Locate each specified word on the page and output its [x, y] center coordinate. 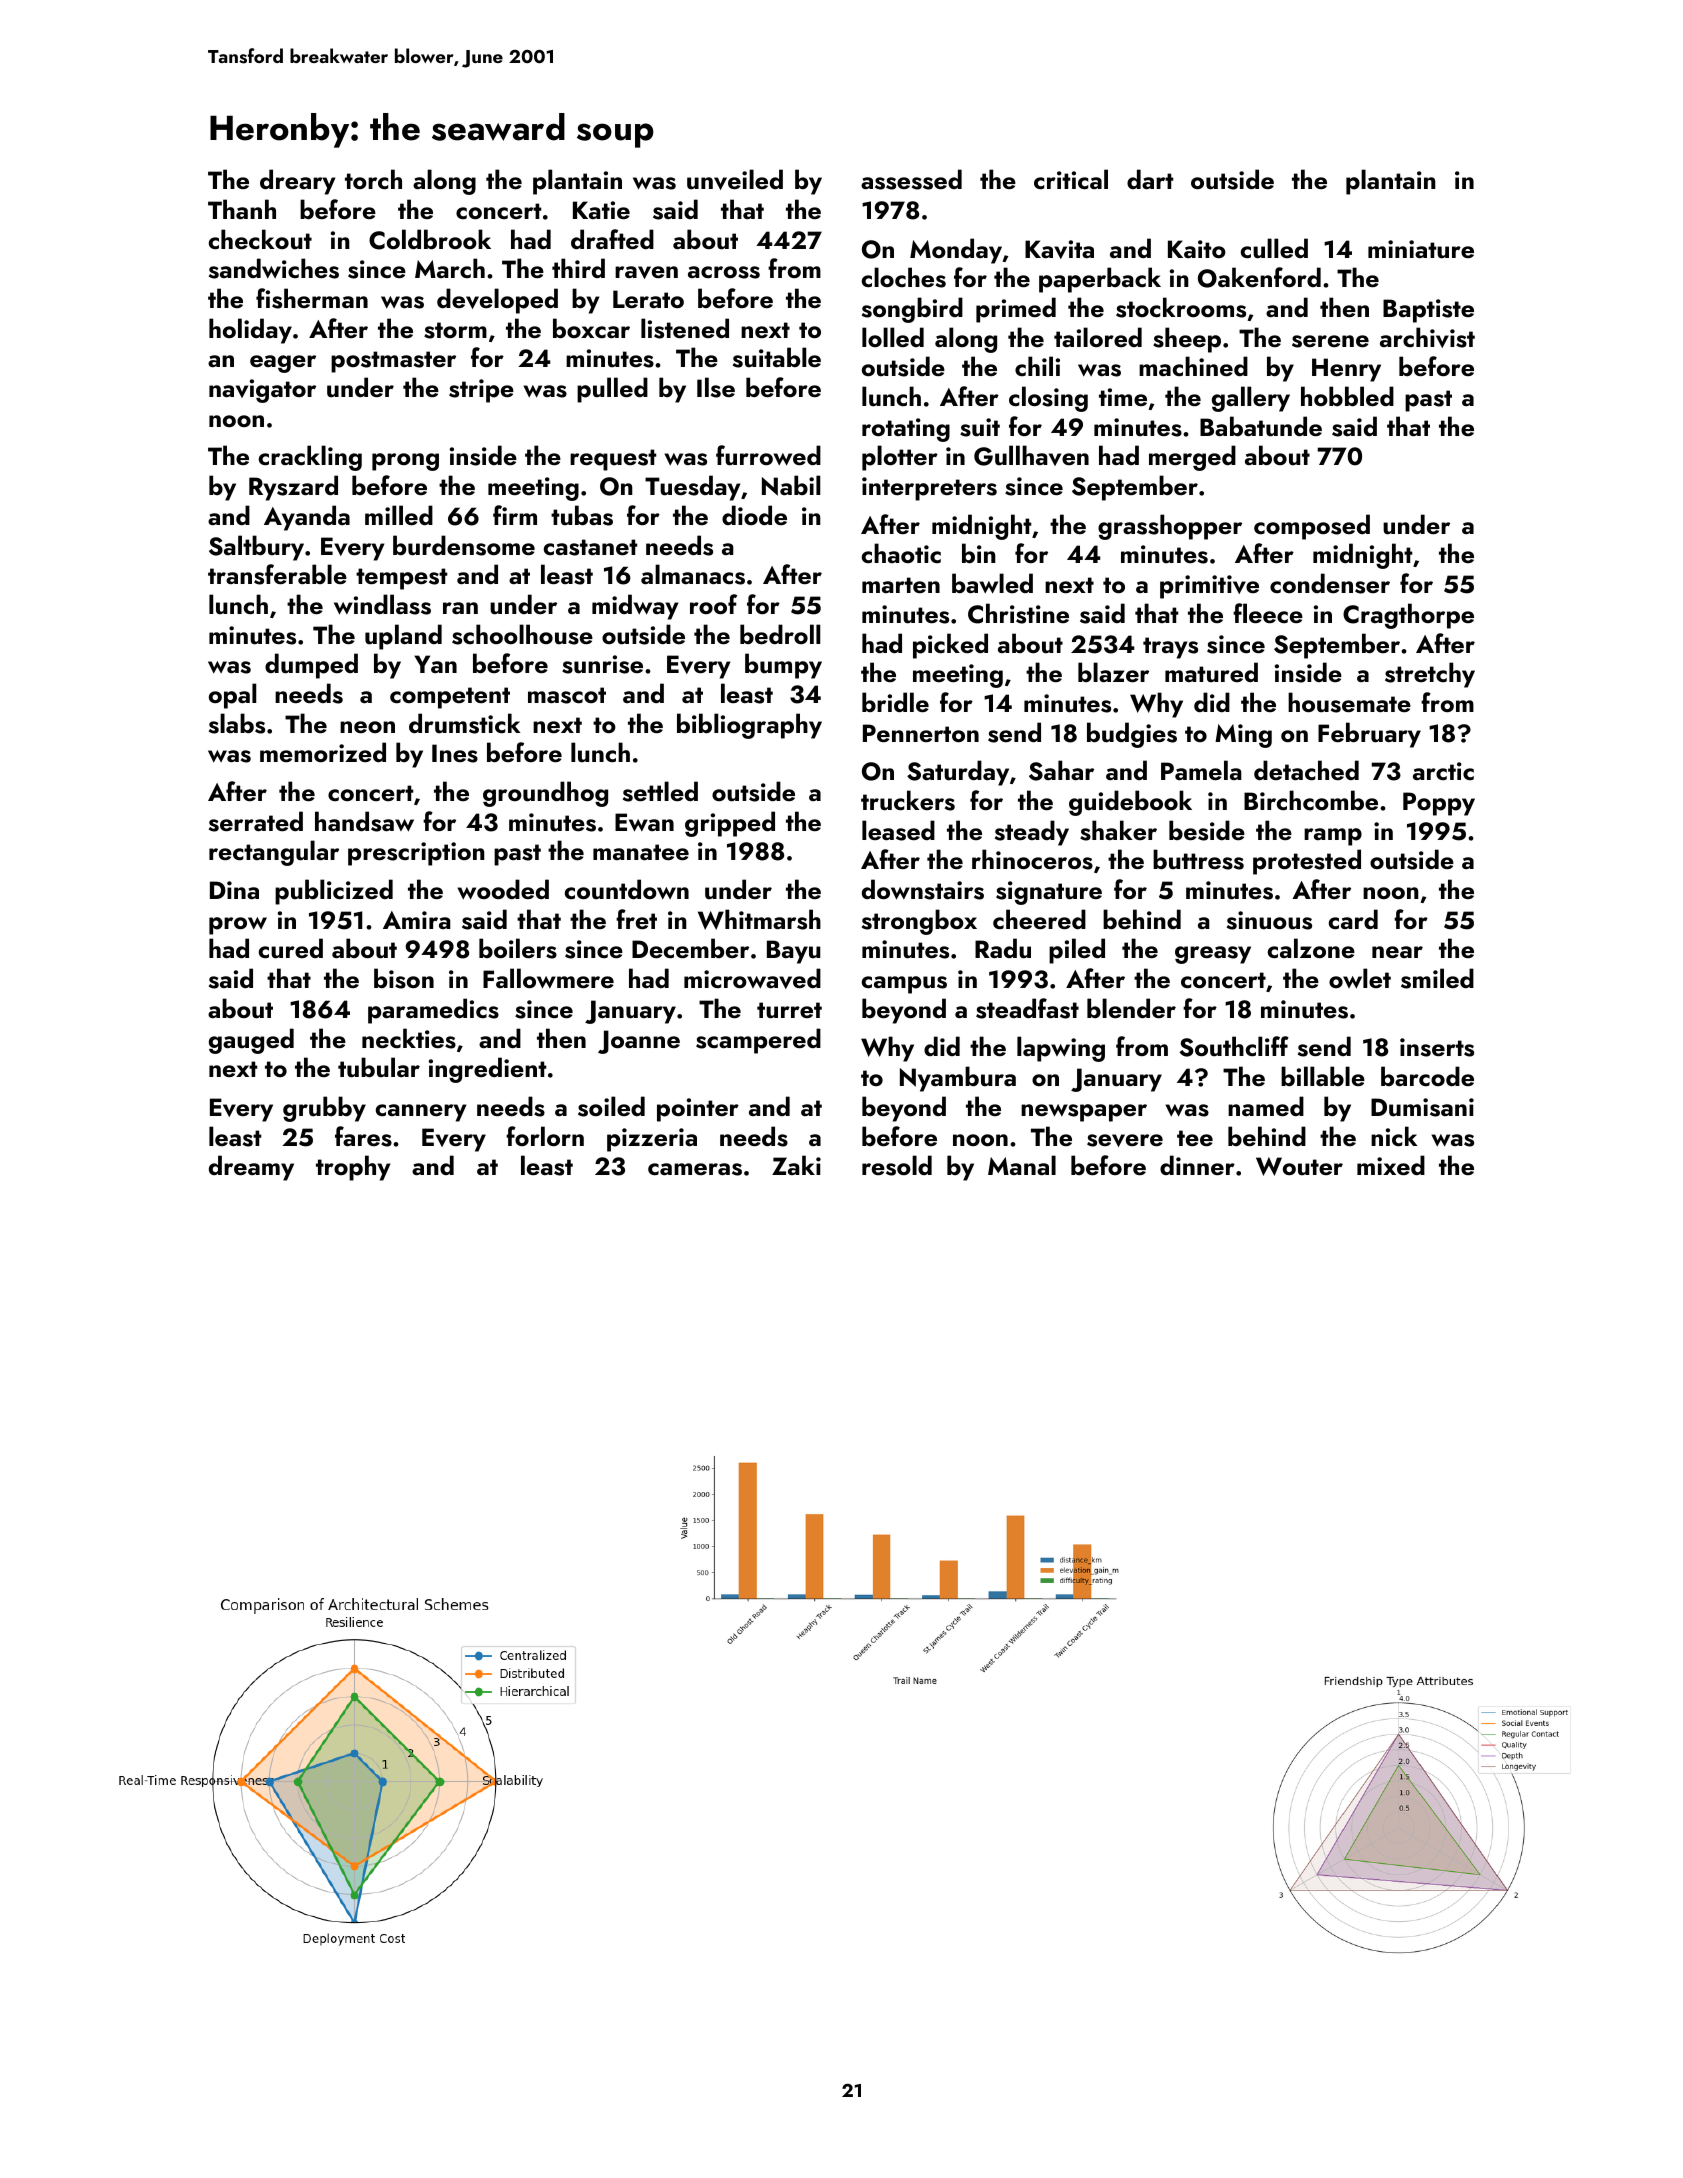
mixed [1391, 1165]
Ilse [716, 387]
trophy [353, 1168]
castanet [591, 547]
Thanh [242, 209]
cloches [904, 277]
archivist [1427, 337]
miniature [1421, 249]
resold [897, 1165]
